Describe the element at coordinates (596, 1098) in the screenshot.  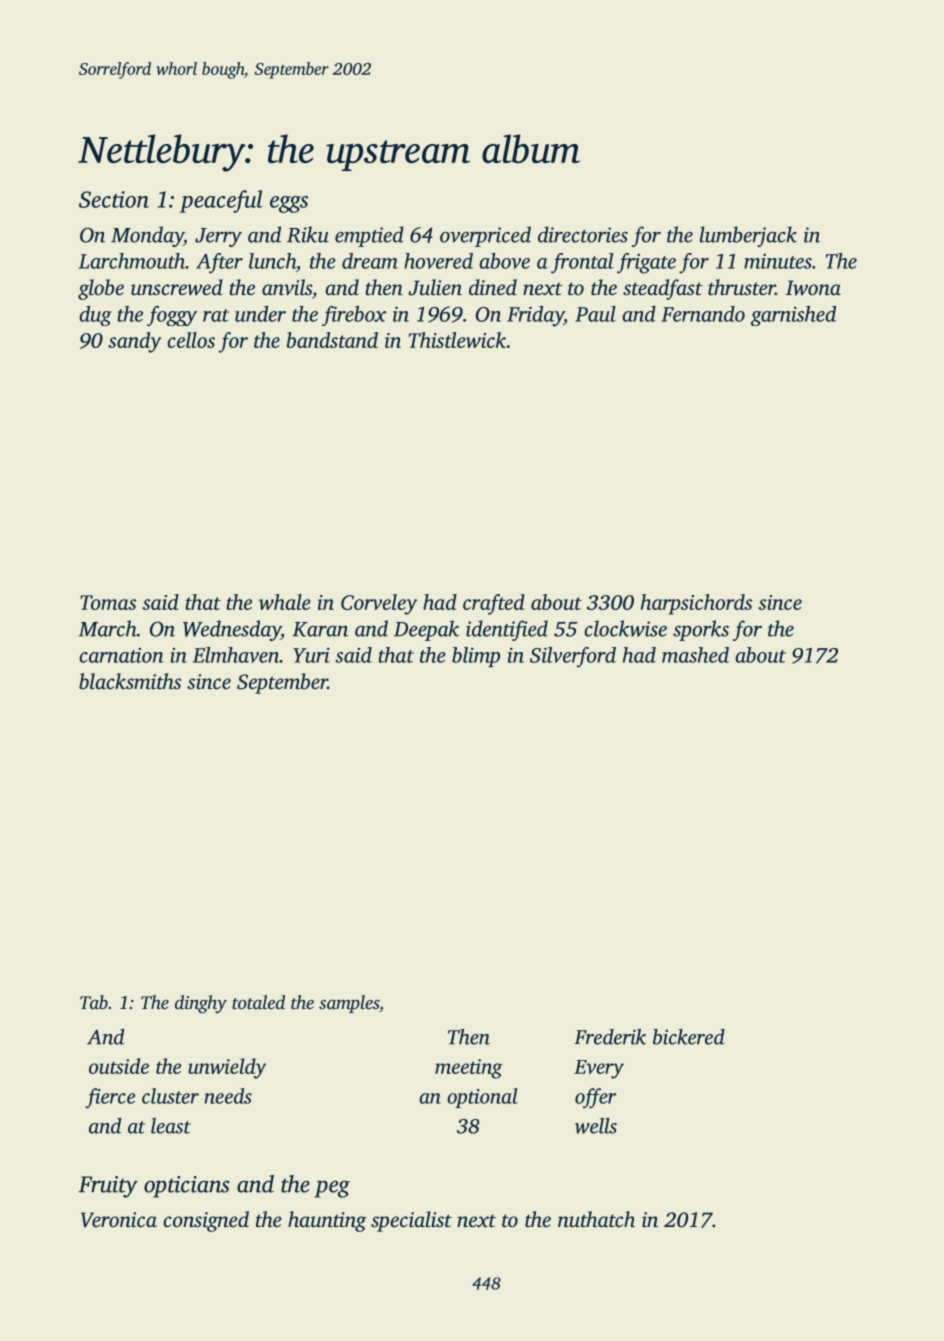
I see `offer` at that location.
